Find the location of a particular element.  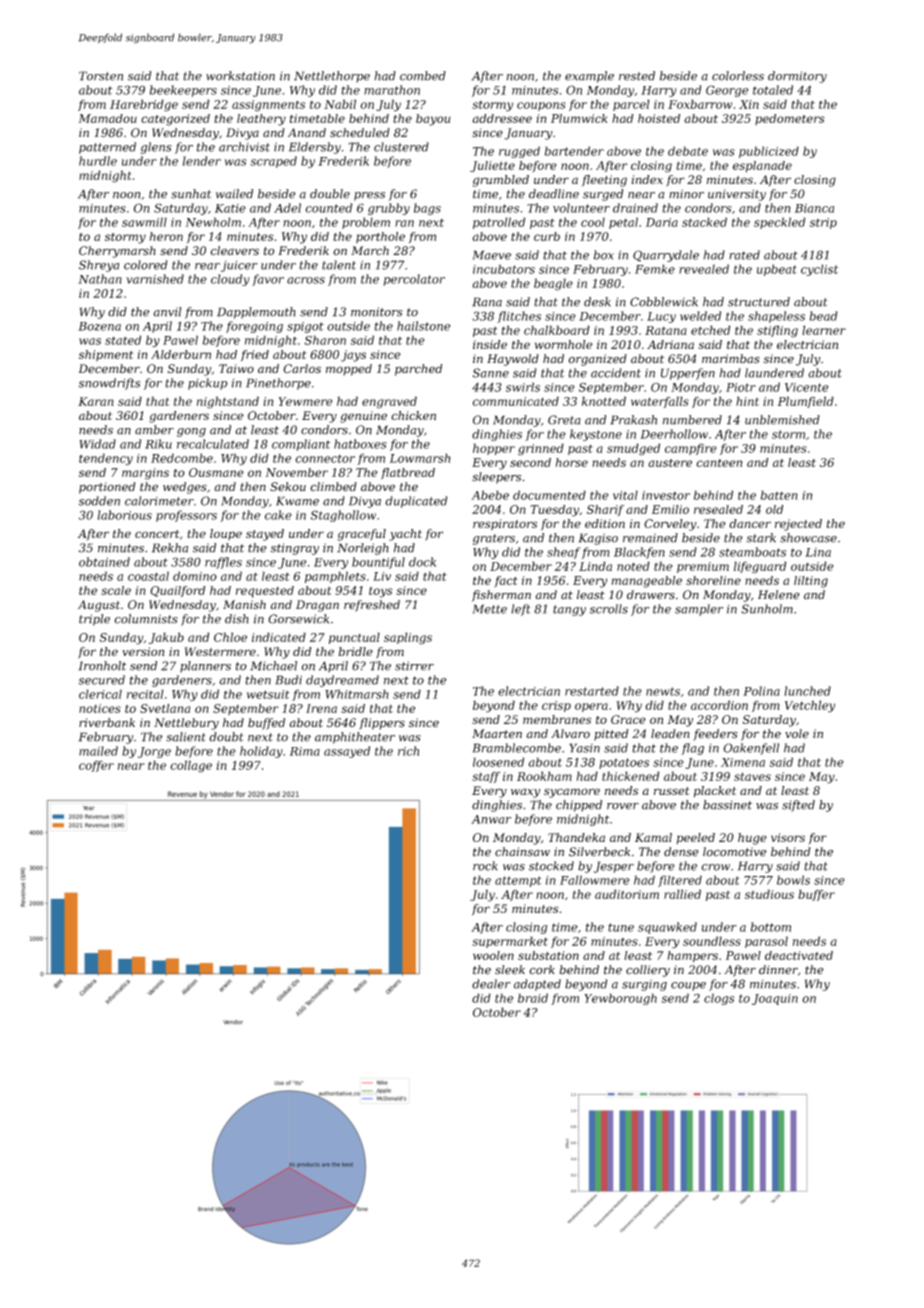

duplicated is located at coordinates (416, 502).
